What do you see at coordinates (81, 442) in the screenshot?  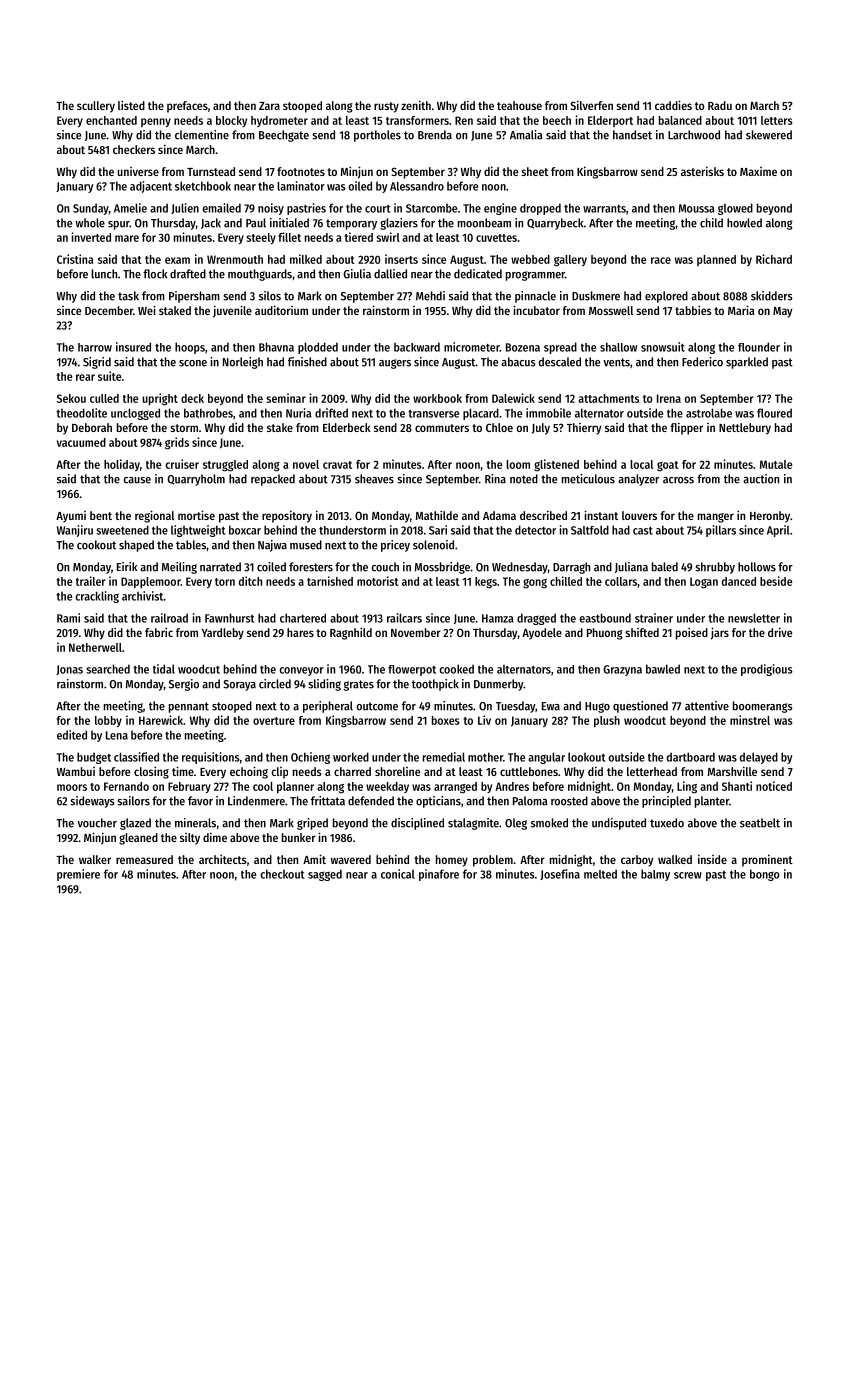 I see `vacuumed` at bounding box center [81, 442].
